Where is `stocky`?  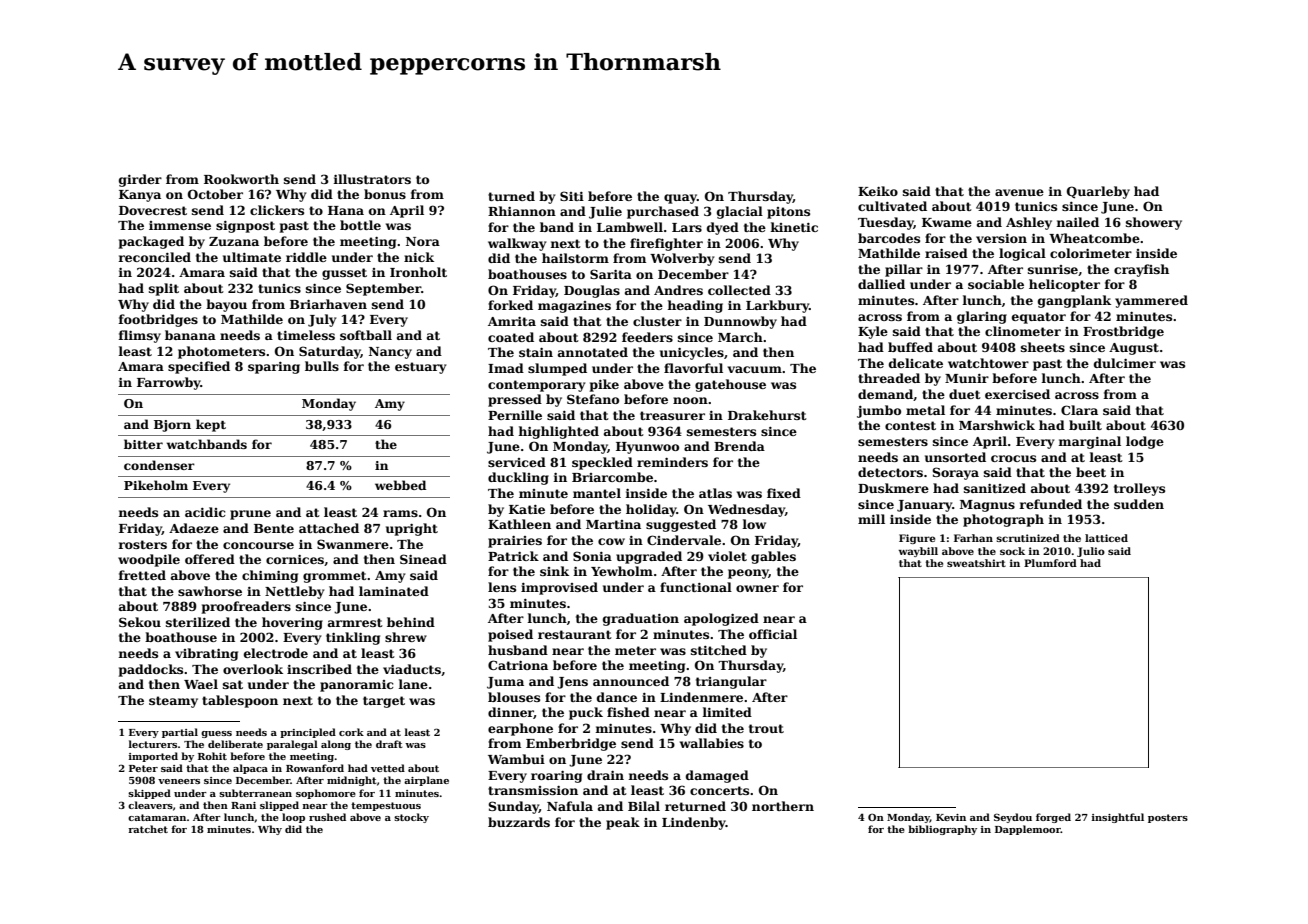
stocky is located at coordinates (411, 818).
